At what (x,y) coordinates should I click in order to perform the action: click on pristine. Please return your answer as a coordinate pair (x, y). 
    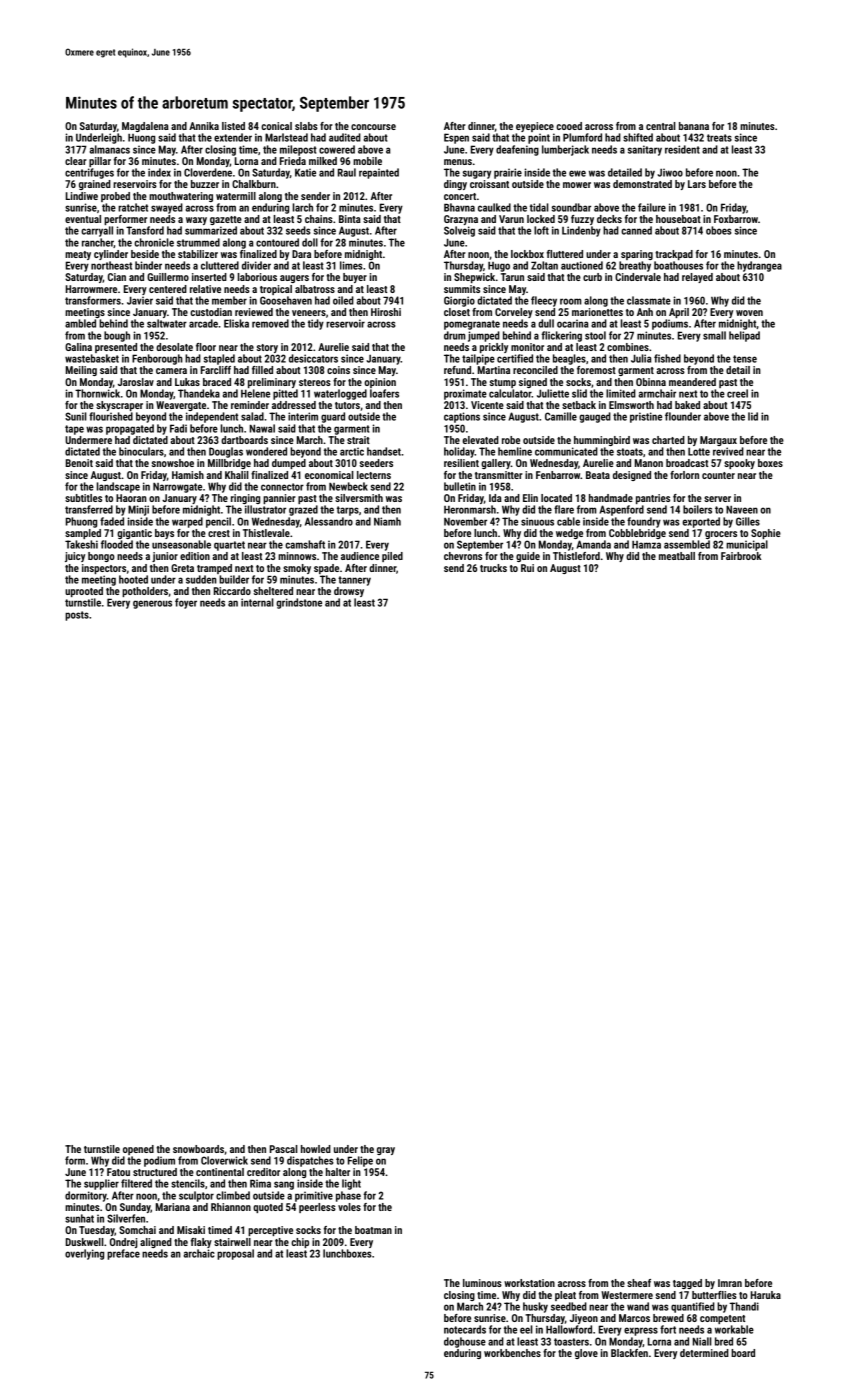
    Looking at the image, I should click on (646, 417).
